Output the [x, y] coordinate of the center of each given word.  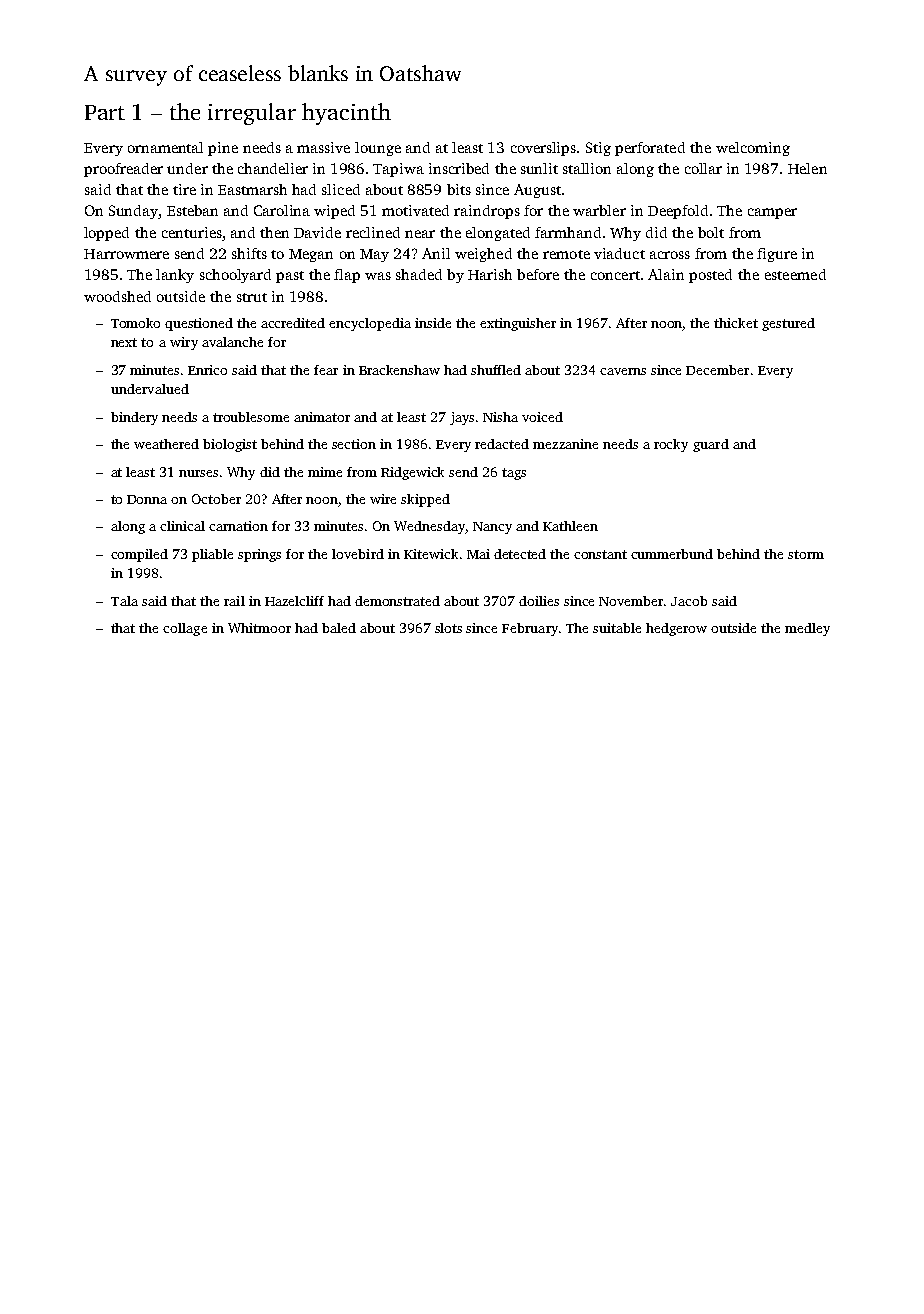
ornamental [165, 147]
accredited [293, 323]
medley [807, 629]
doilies [539, 601]
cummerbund [672, 554]
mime [325, 472]
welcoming [753, 149]
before [538, 274]
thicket [736, 323]
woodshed [117, 296]
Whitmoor [259, 628]
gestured [788, 324]
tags [514, 474]
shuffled [496, 370]
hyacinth [346, 114]
